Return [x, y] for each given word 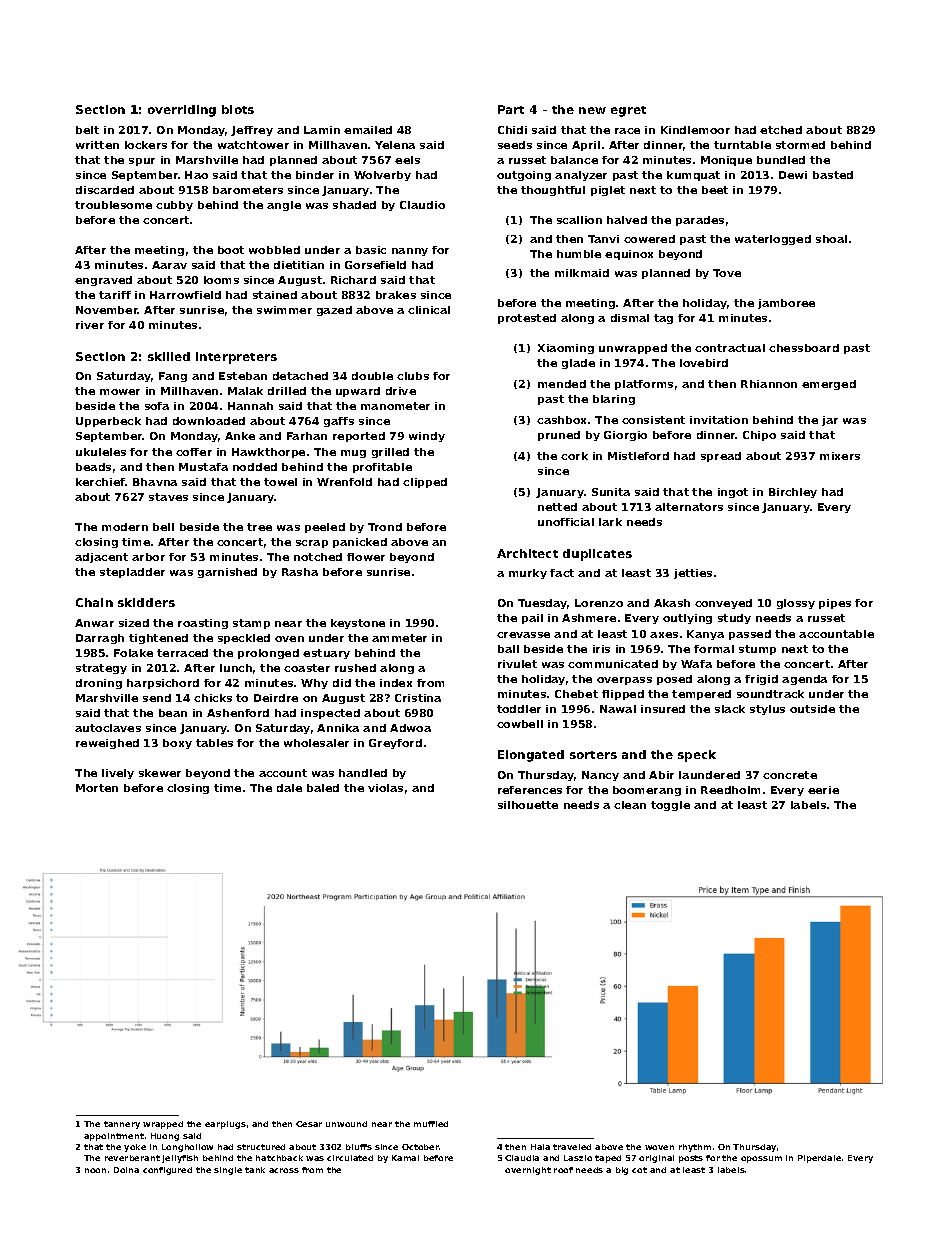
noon [95, 1170]
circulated [350, 1158]
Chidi [512, 130]
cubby [174, 206]
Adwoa [410, 728]
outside [812, 709]
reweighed [107, 744]
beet [715, 190]
